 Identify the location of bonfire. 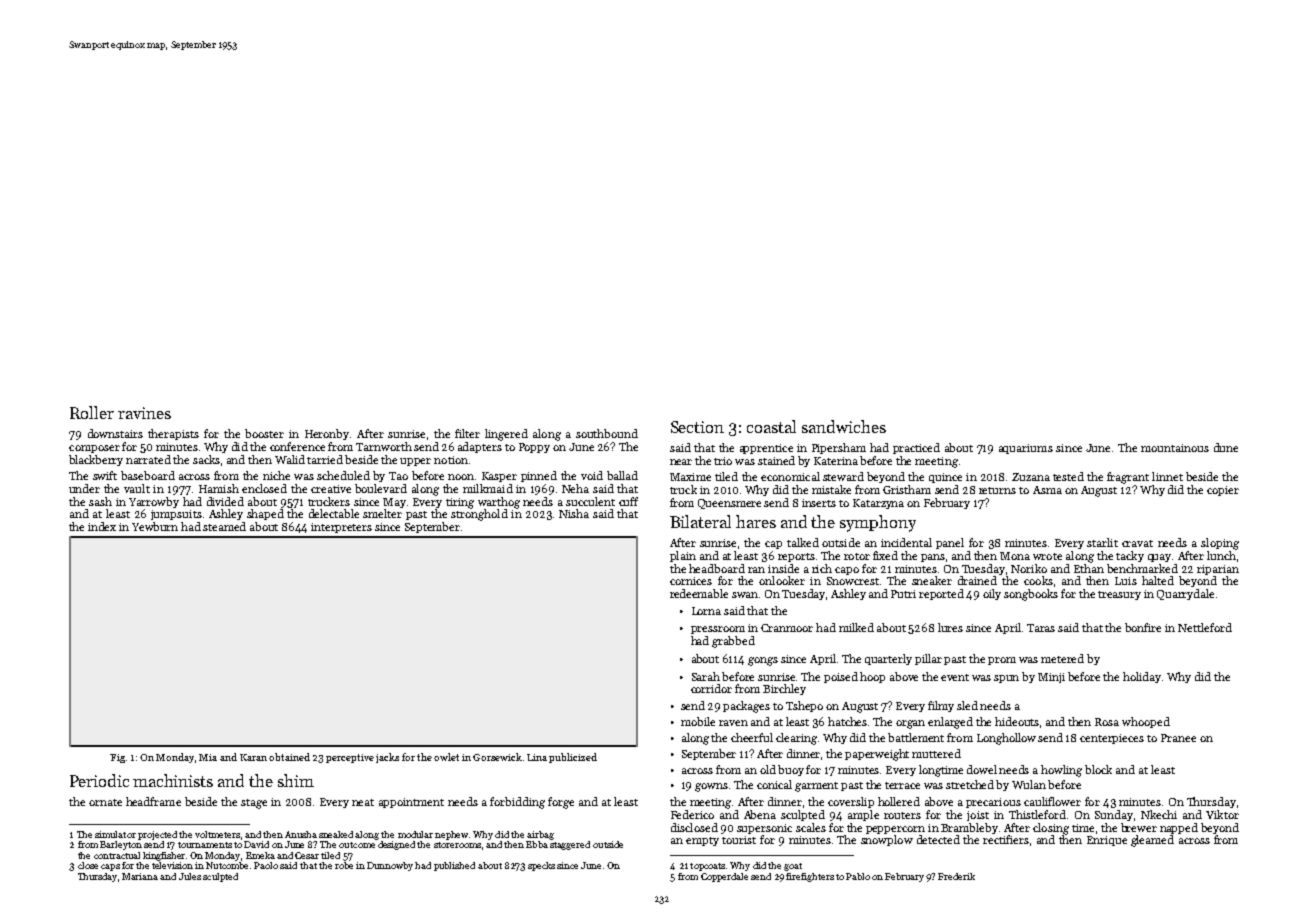
(1143, 627).
